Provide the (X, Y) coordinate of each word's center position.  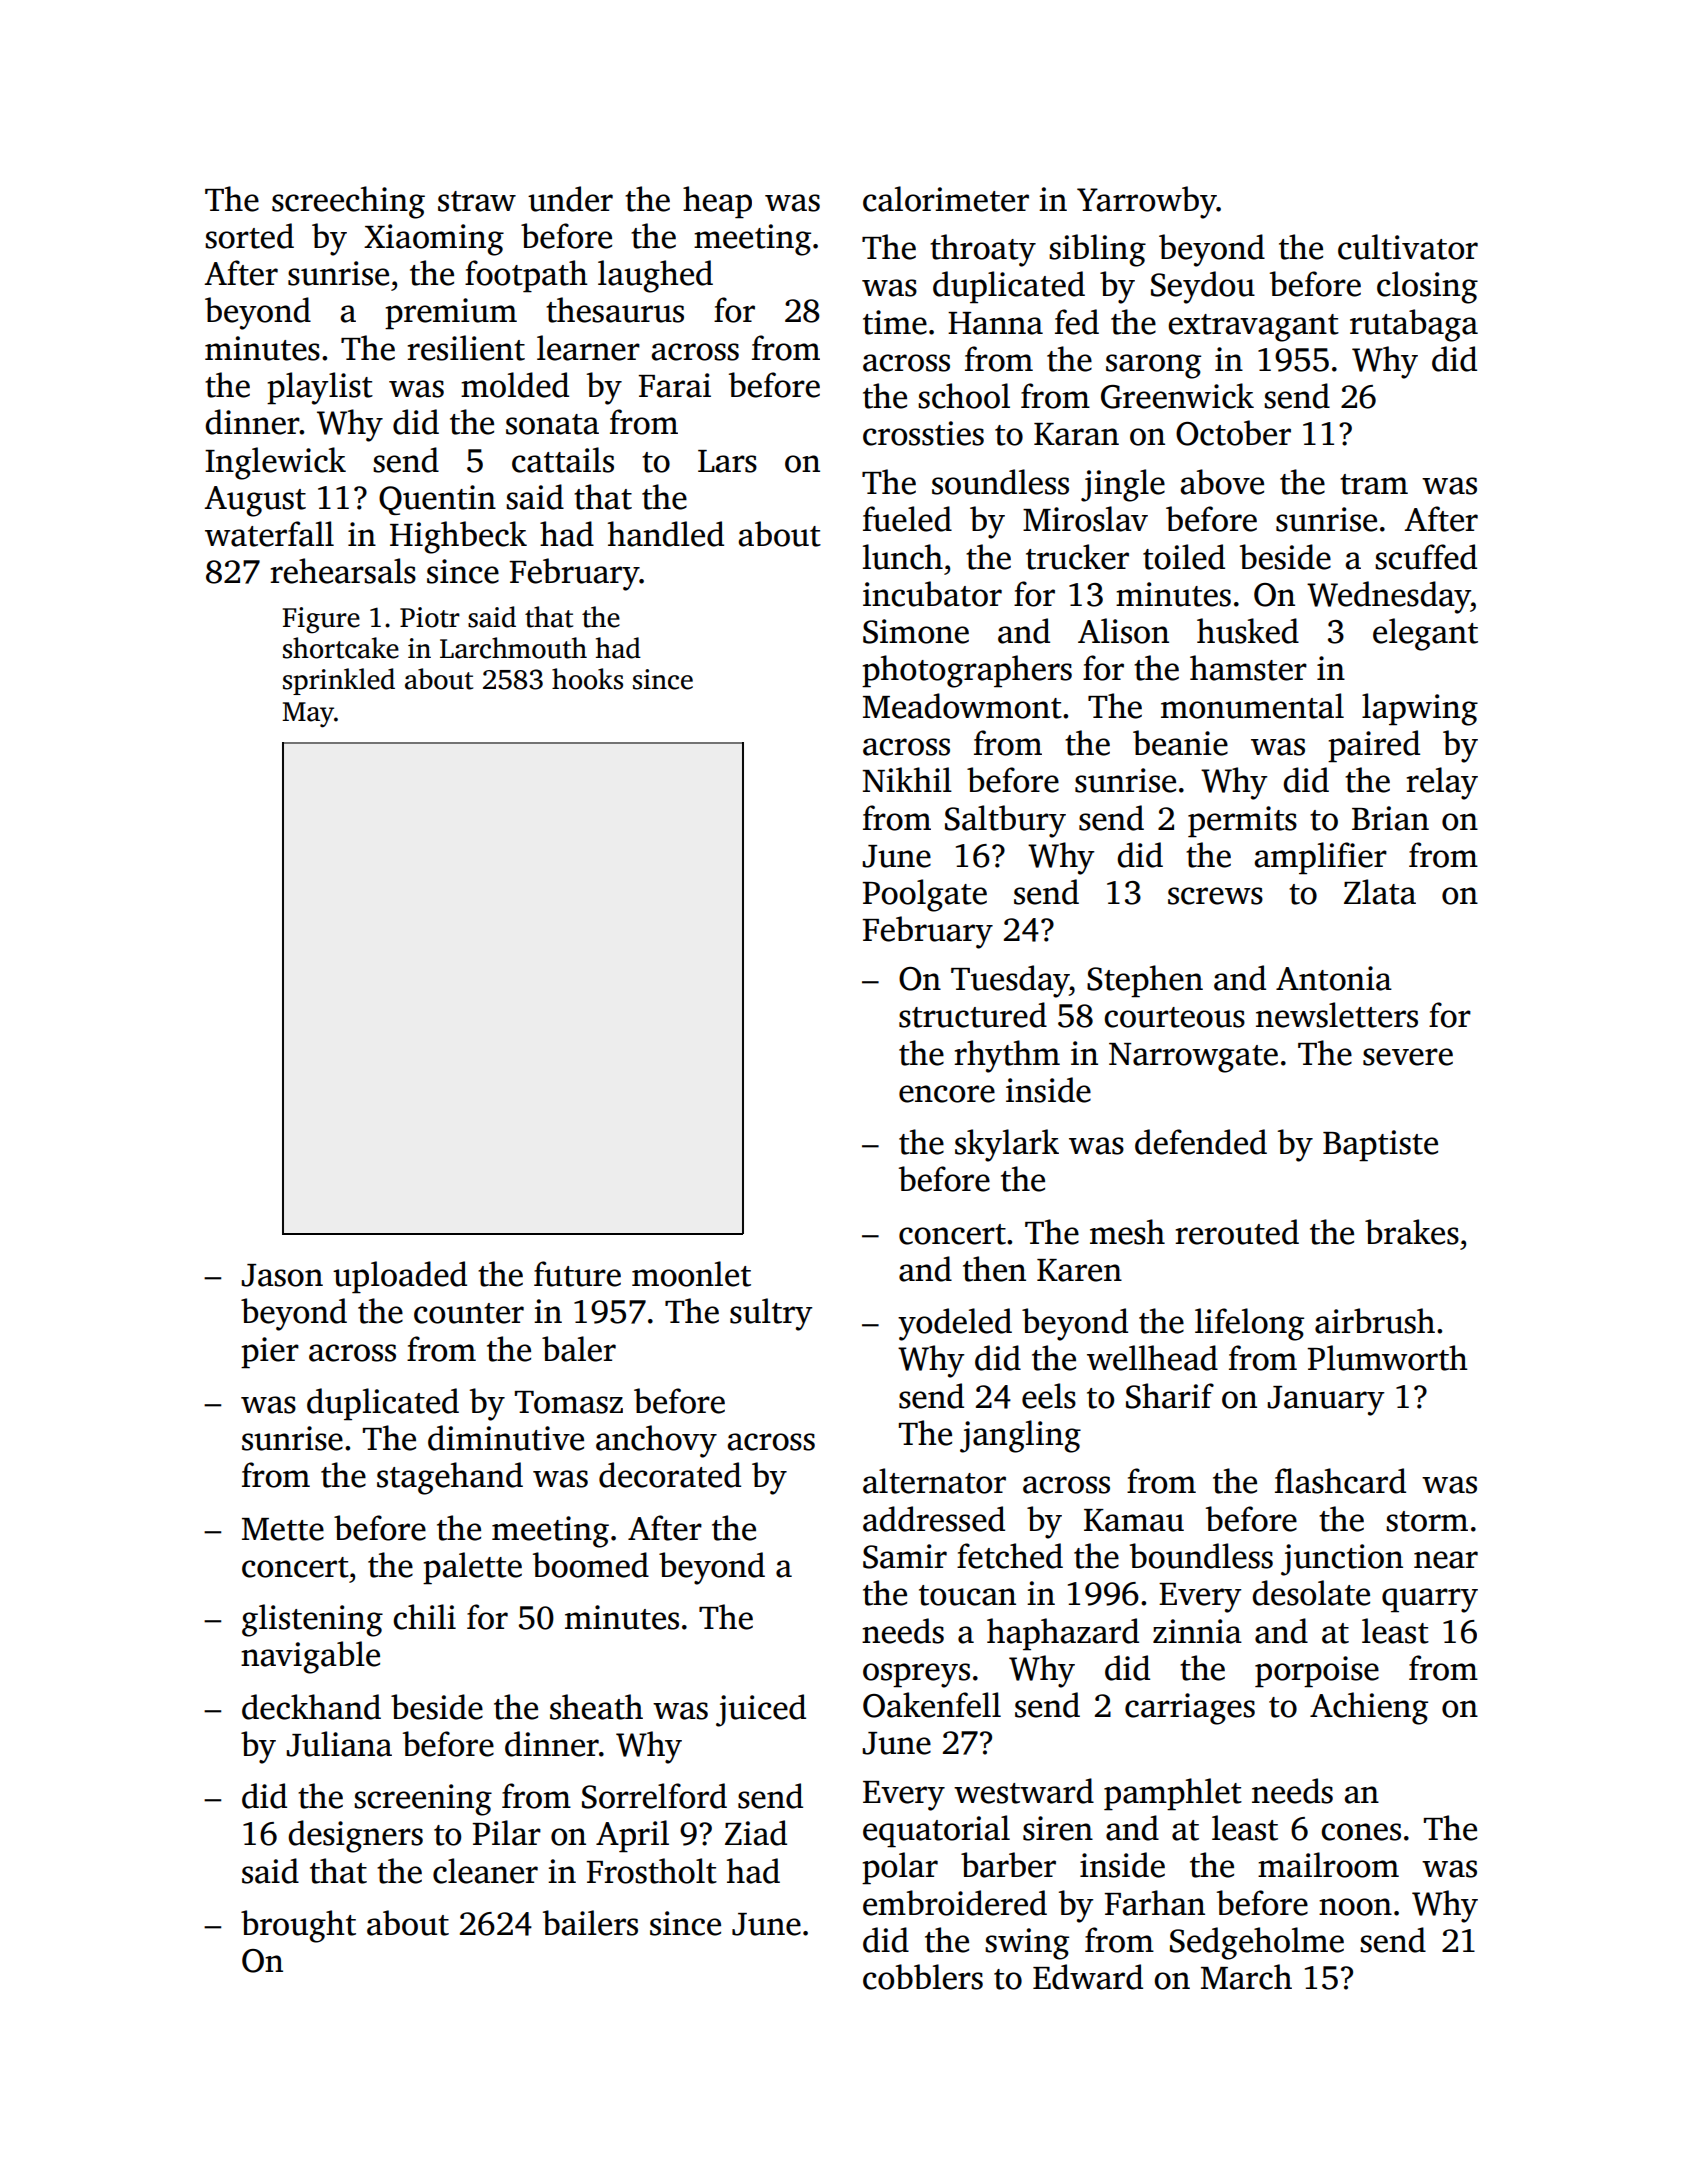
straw (477, 201)
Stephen (1145, 981)
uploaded (400, 1277)
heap (717, 202)
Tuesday (1010, 981)
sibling (1097, 250)
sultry (771, 1314)
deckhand (311, 1707)
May (308, 715)
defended (1201, 1142)
